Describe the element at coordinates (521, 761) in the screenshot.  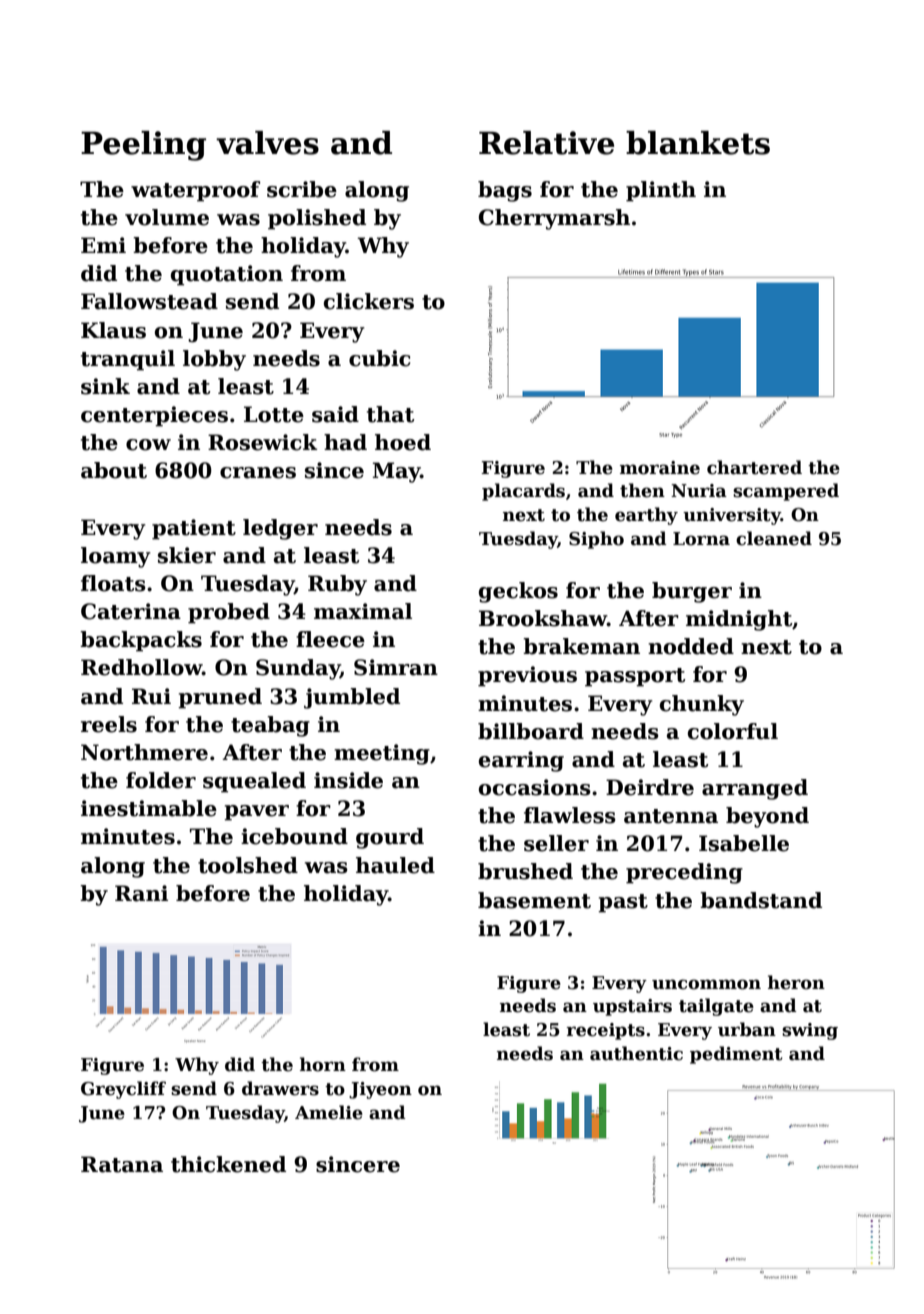
I see `earring` at that location.
